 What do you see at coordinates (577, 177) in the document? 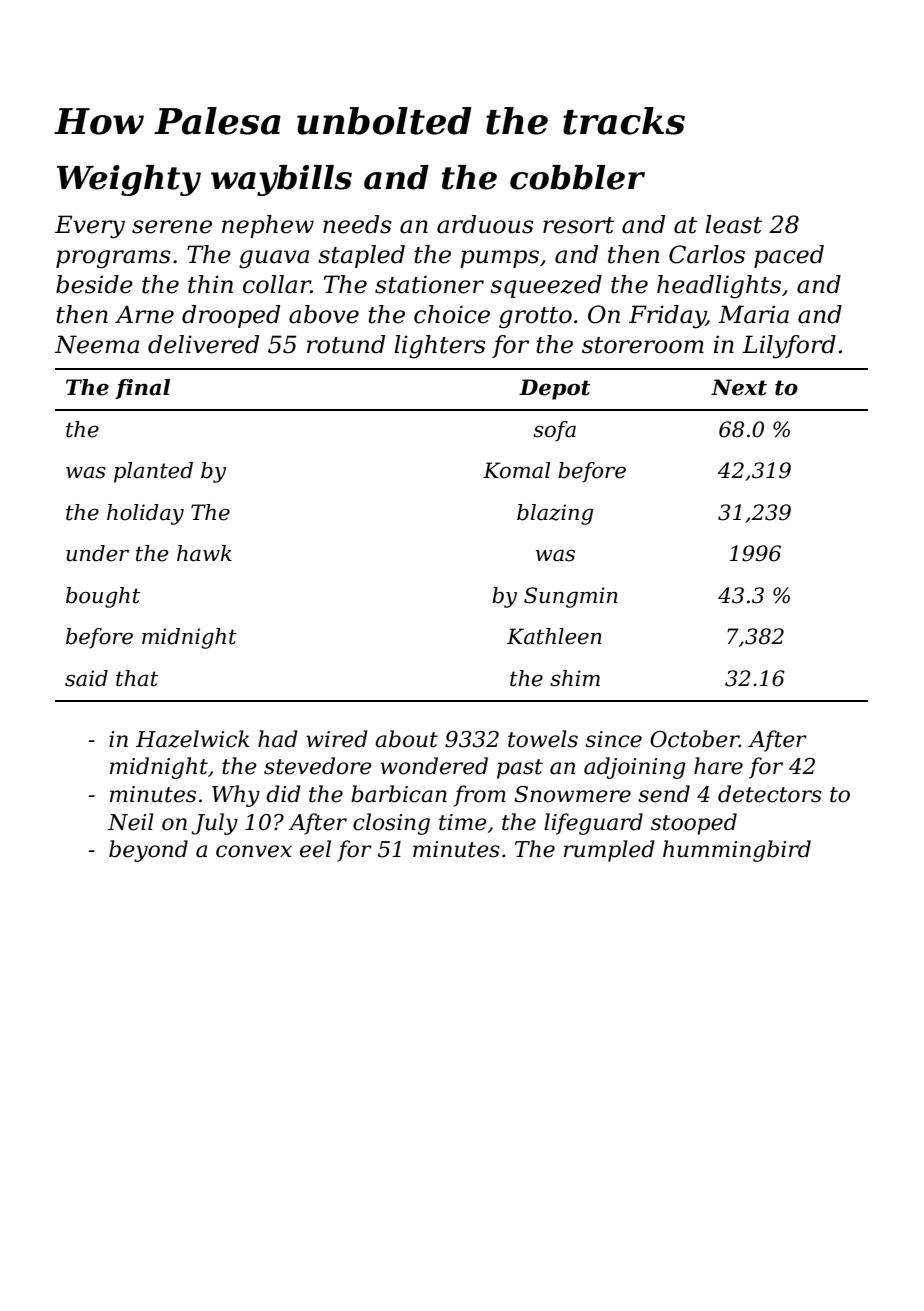
I see `cobbler` at bounding box center [577, 177].
